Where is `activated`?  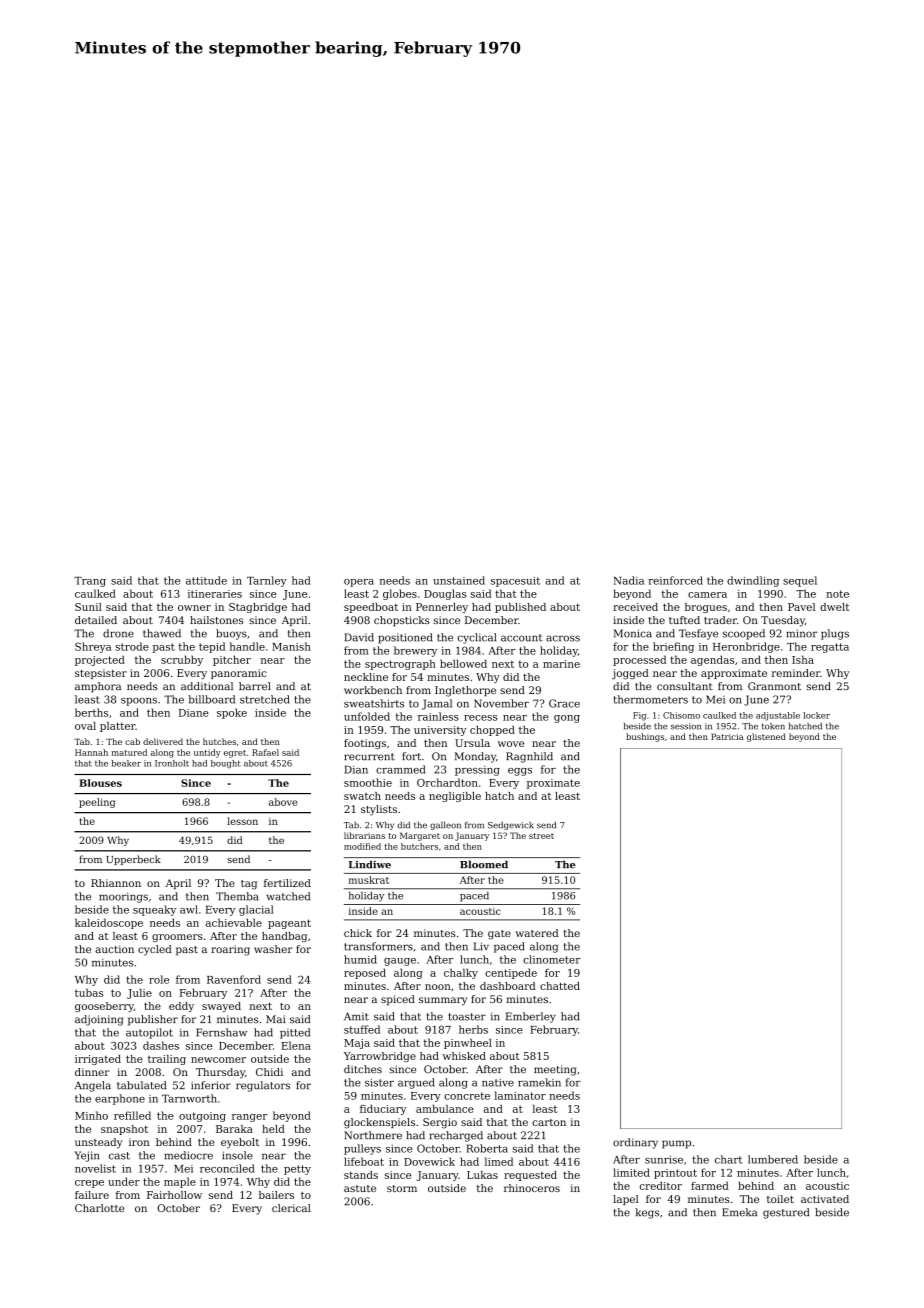 activated is located at coordinates (825, 1199).
